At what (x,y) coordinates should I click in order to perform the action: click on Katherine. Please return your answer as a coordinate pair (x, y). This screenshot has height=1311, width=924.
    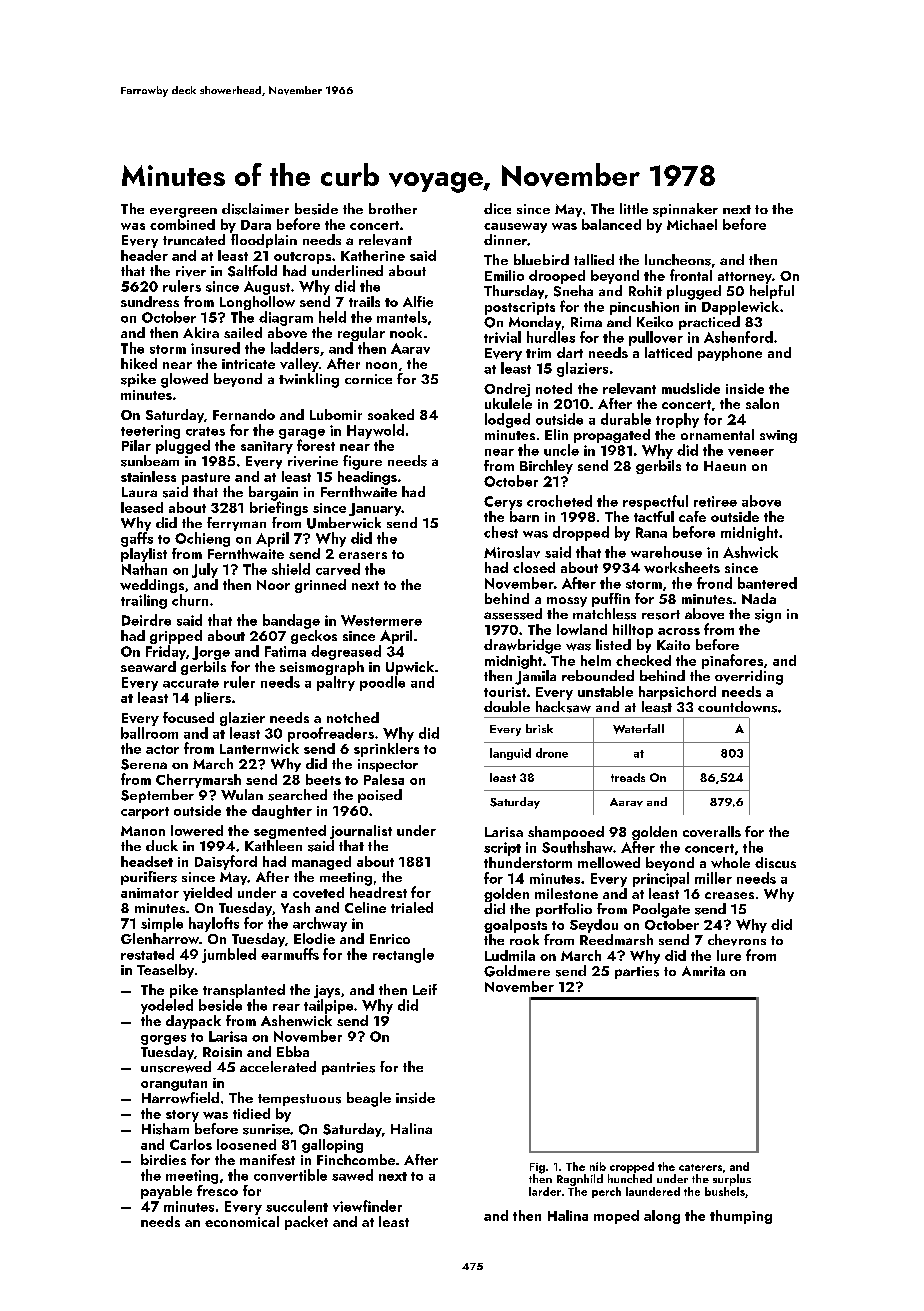
    Looking at the image, I should click on (373, 255).
